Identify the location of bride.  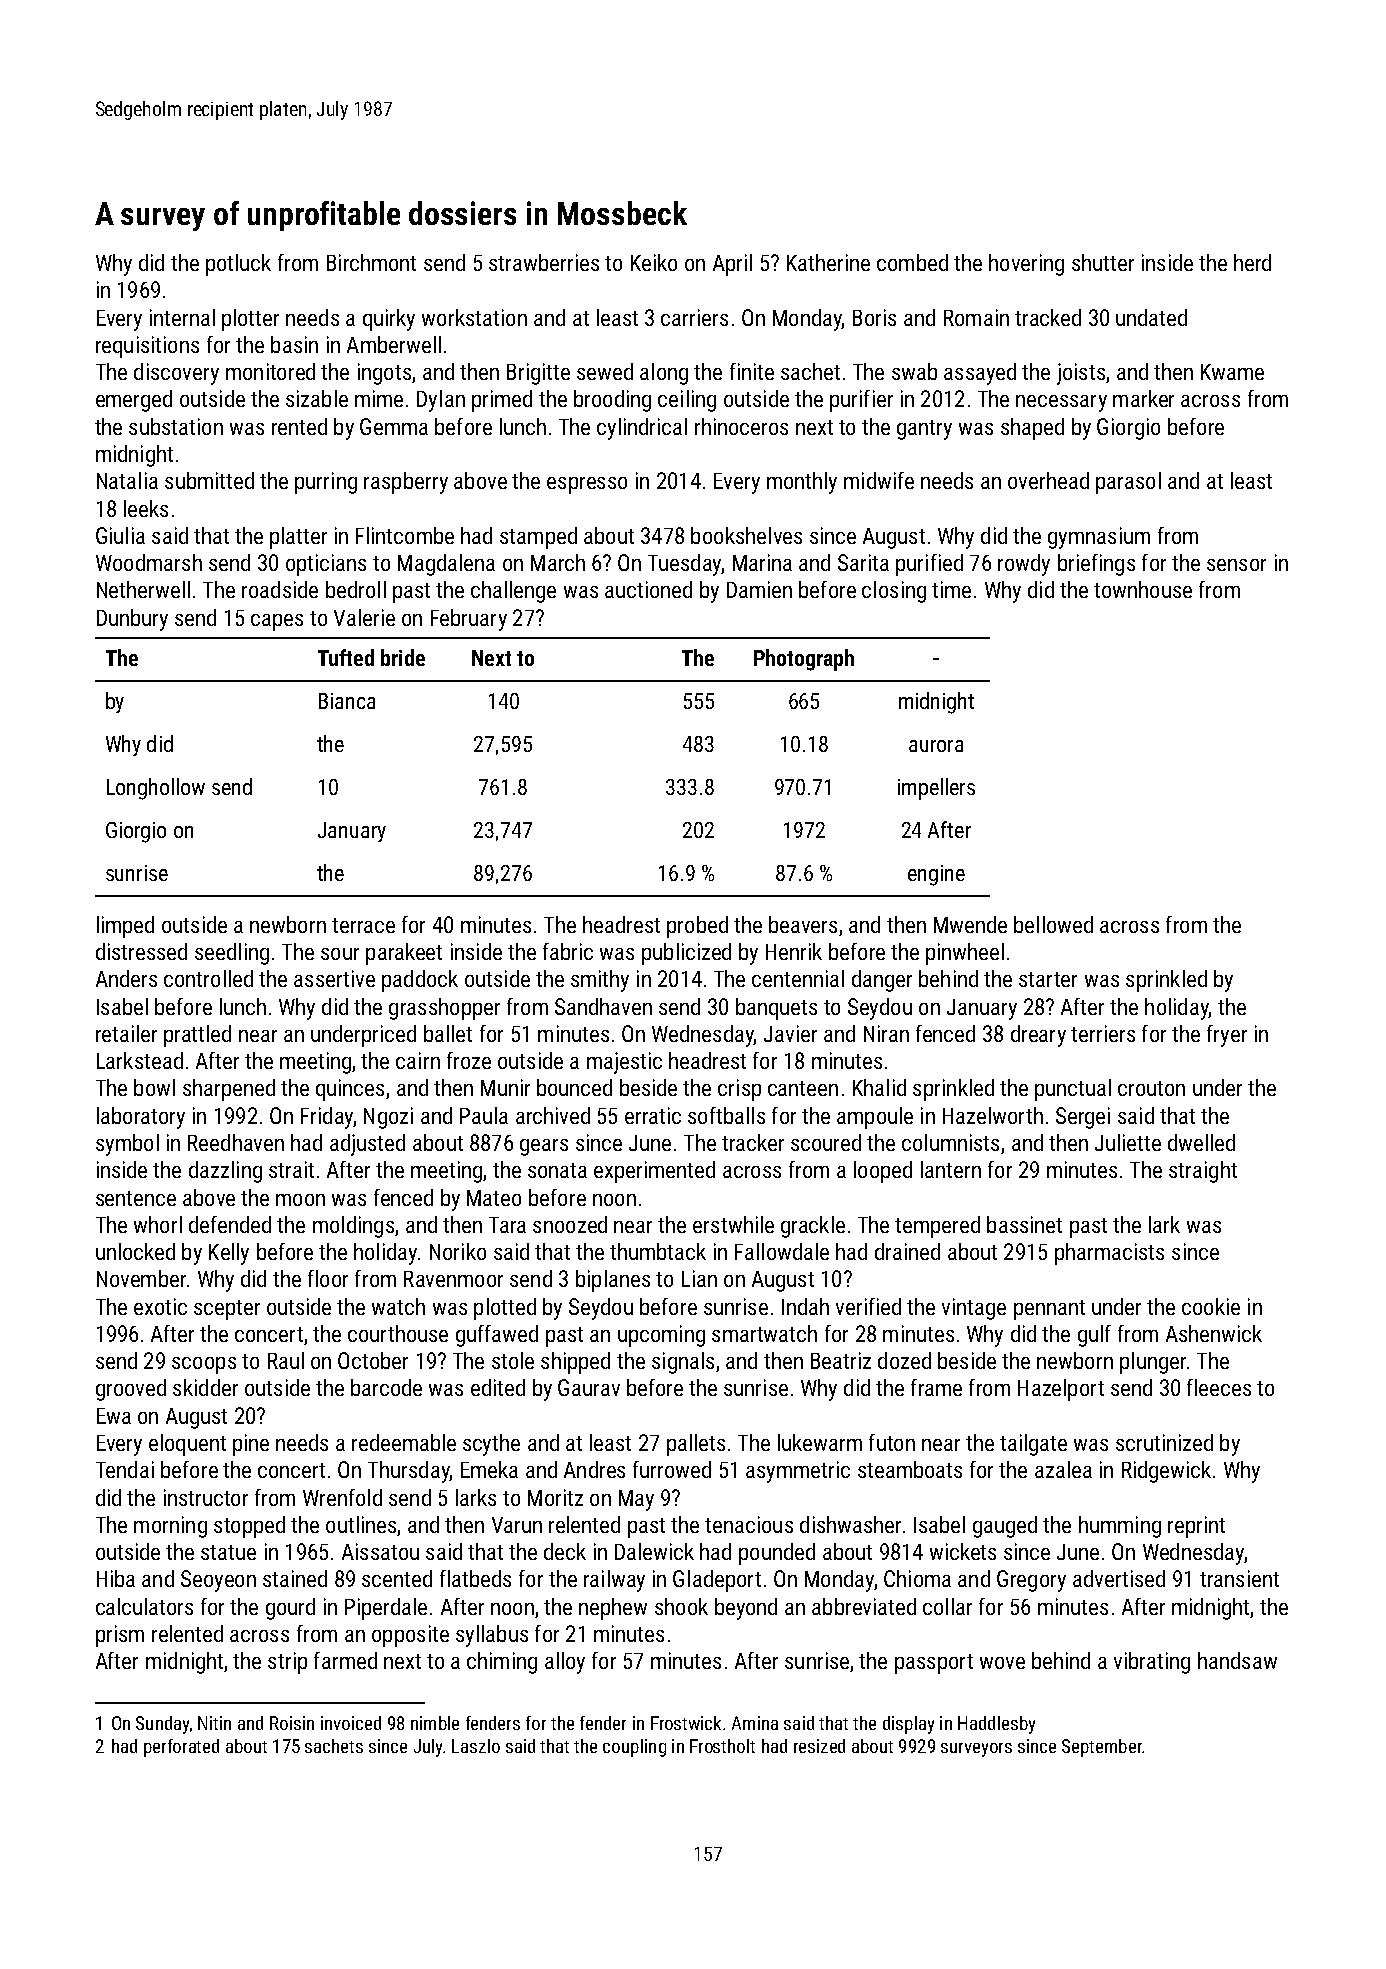
(403, 657).
